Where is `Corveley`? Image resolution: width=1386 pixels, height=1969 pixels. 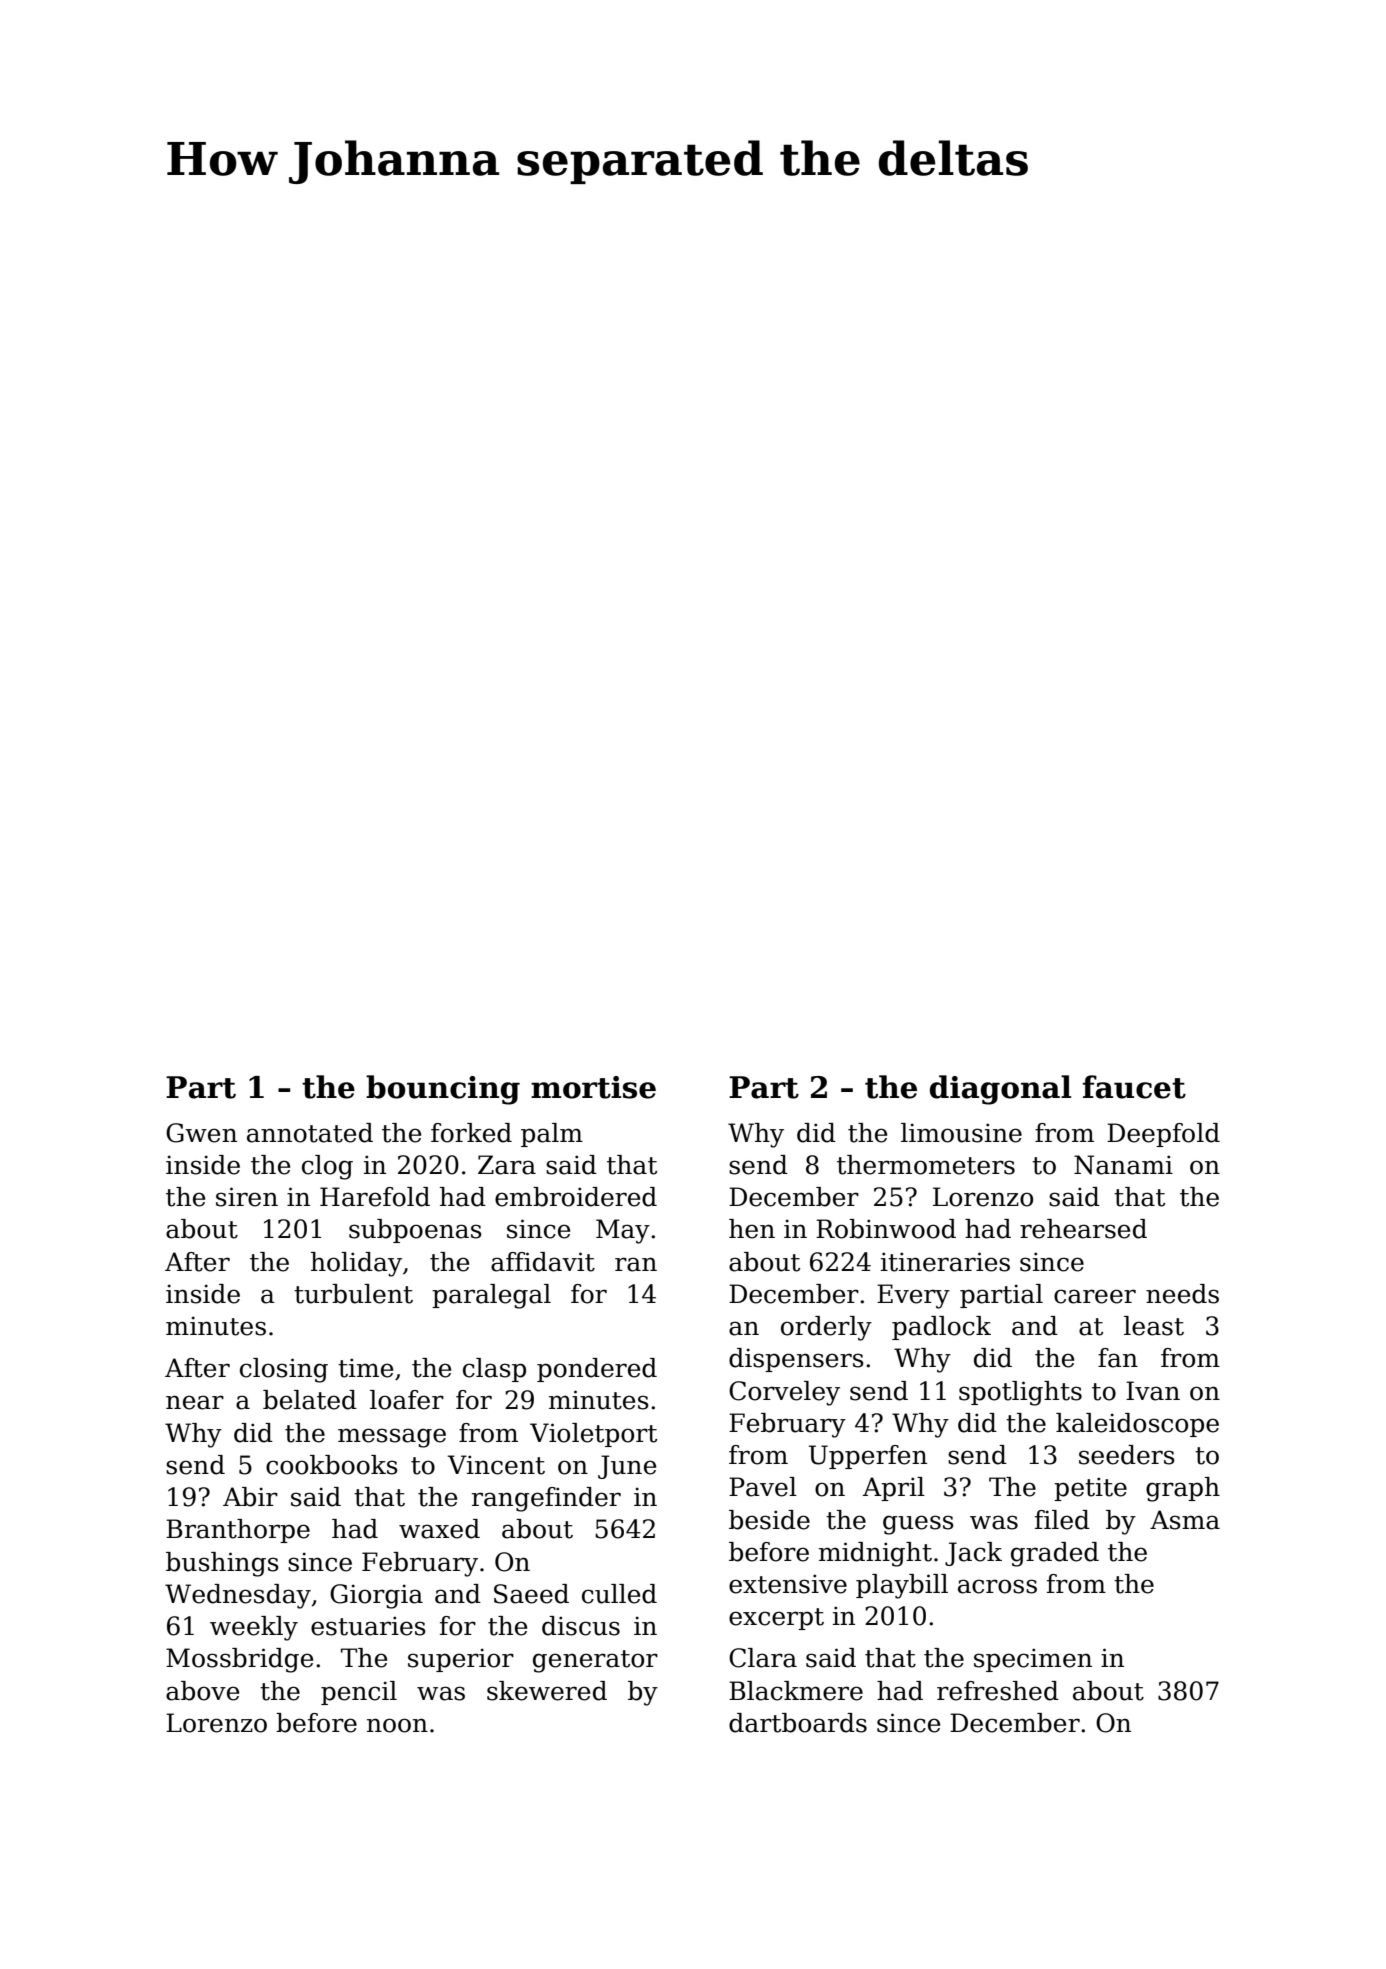
Corveley is located at coordinates (784, 1393).
